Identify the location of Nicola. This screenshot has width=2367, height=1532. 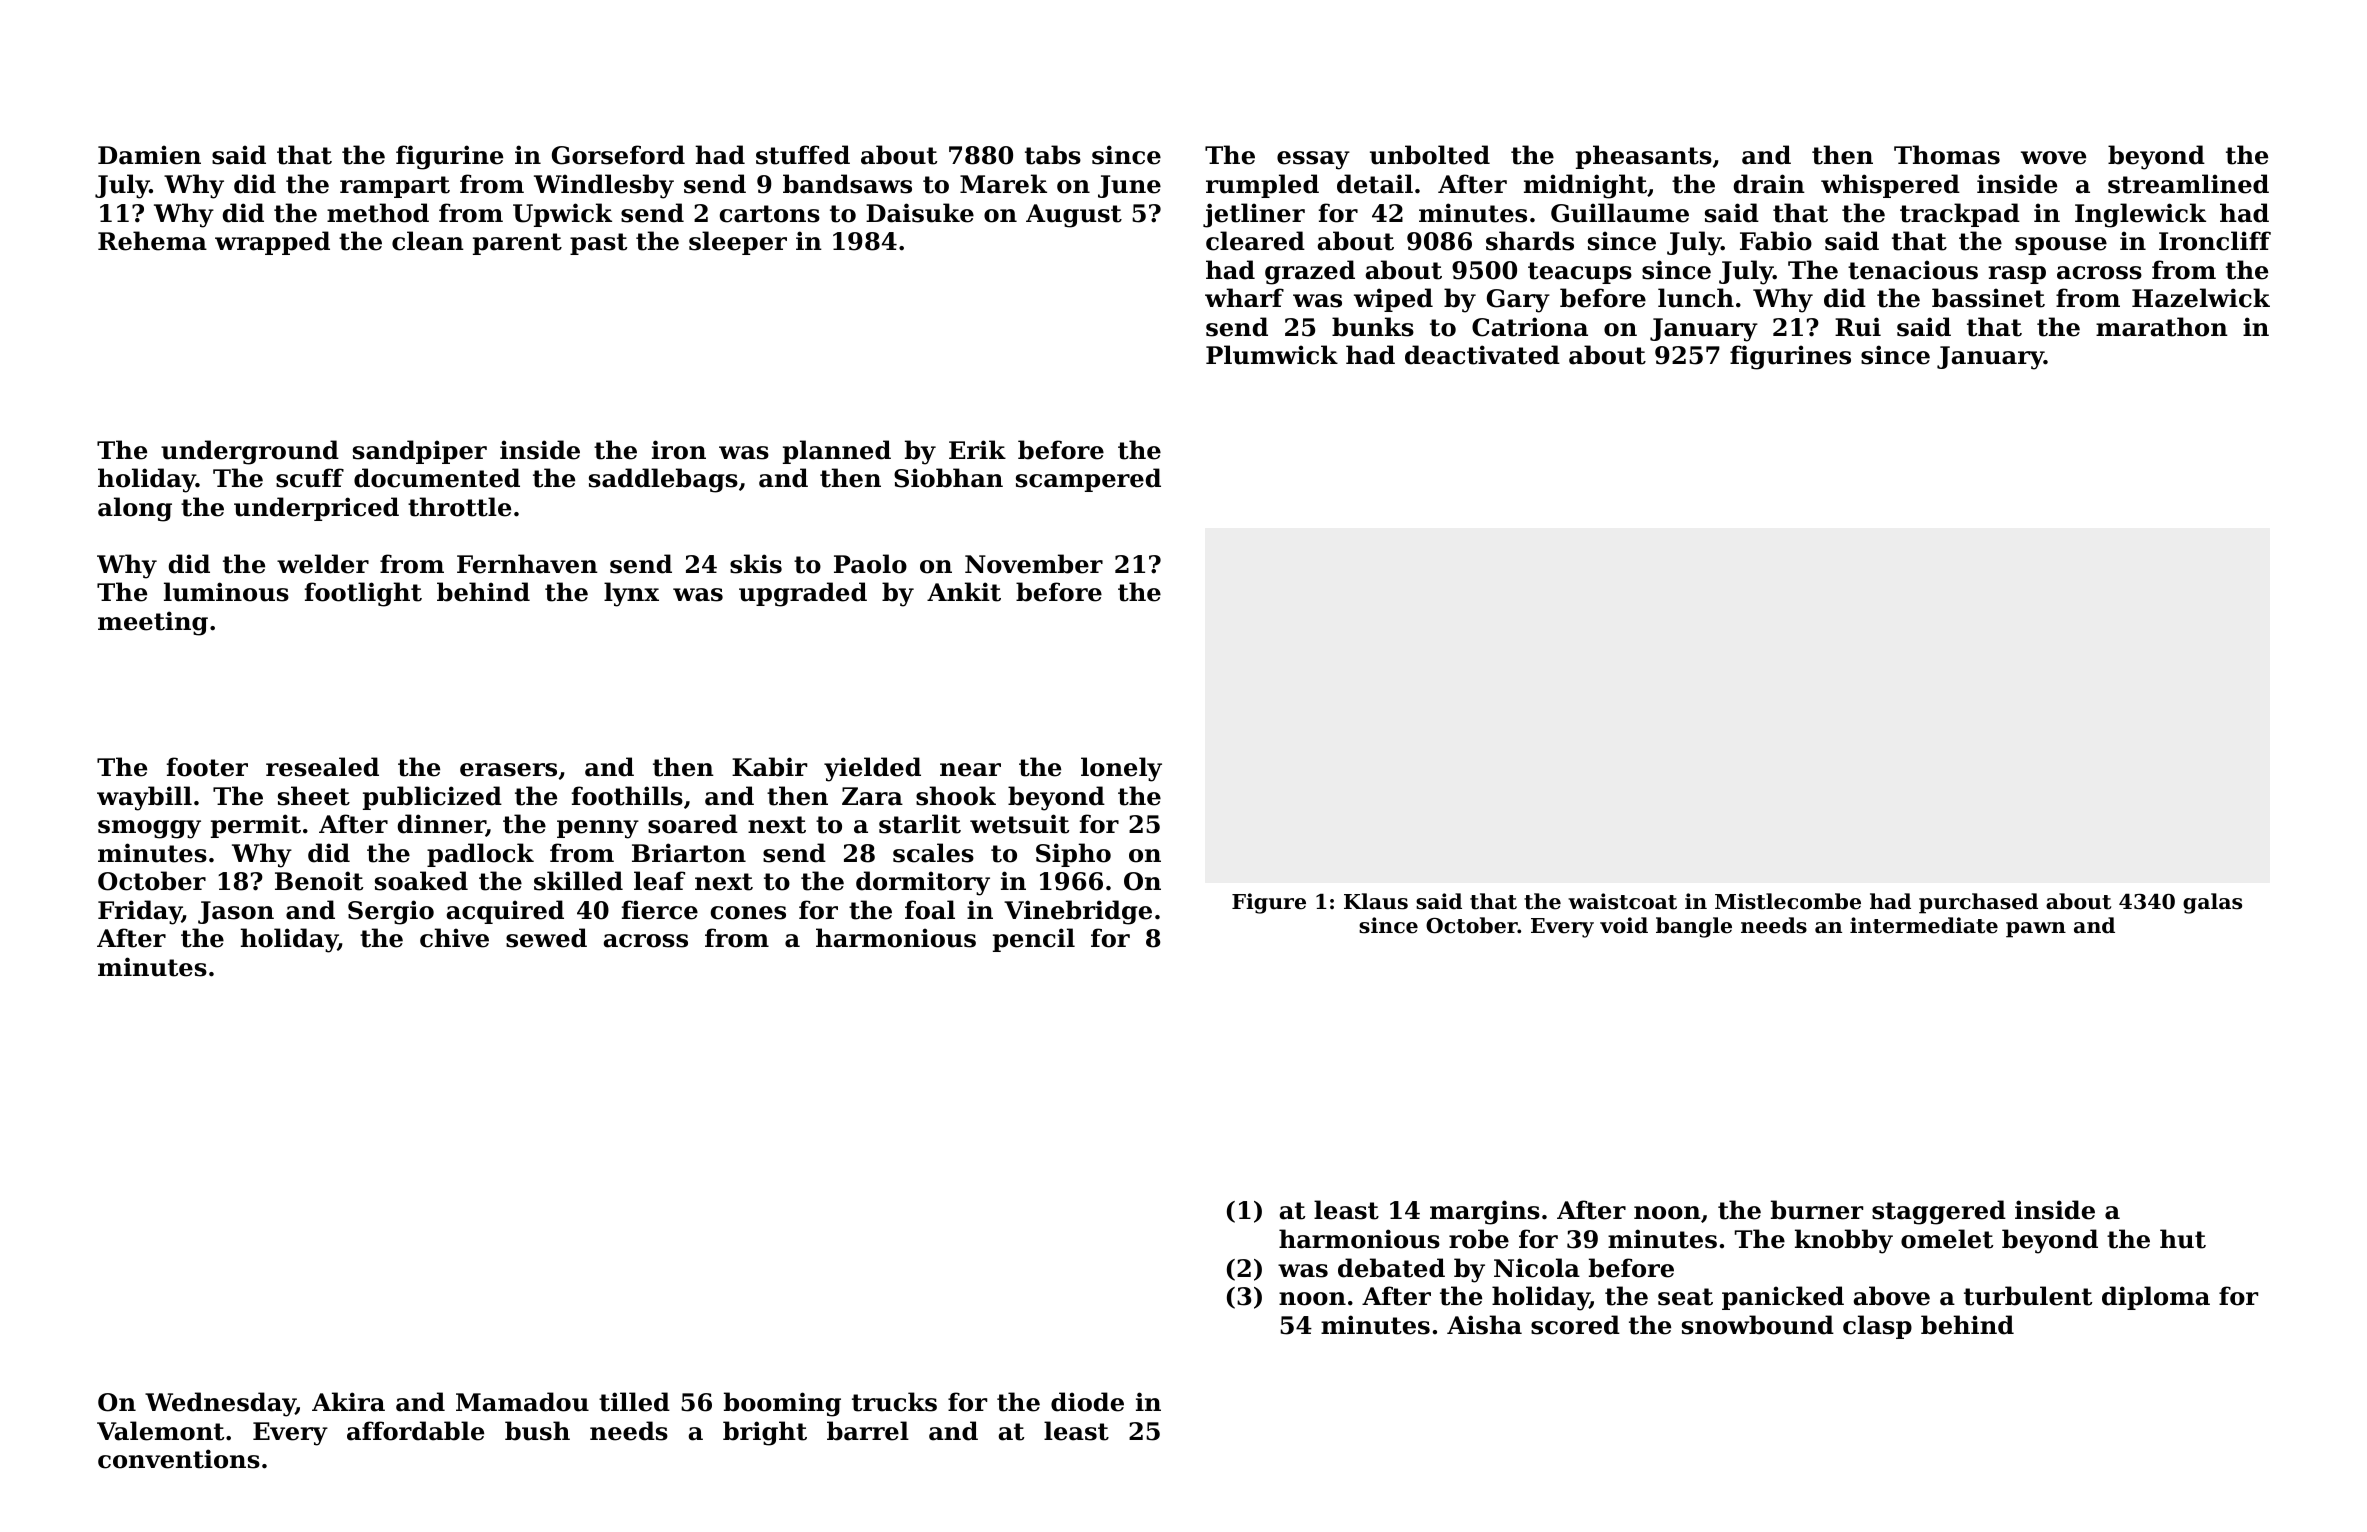
(1537, 1268).
